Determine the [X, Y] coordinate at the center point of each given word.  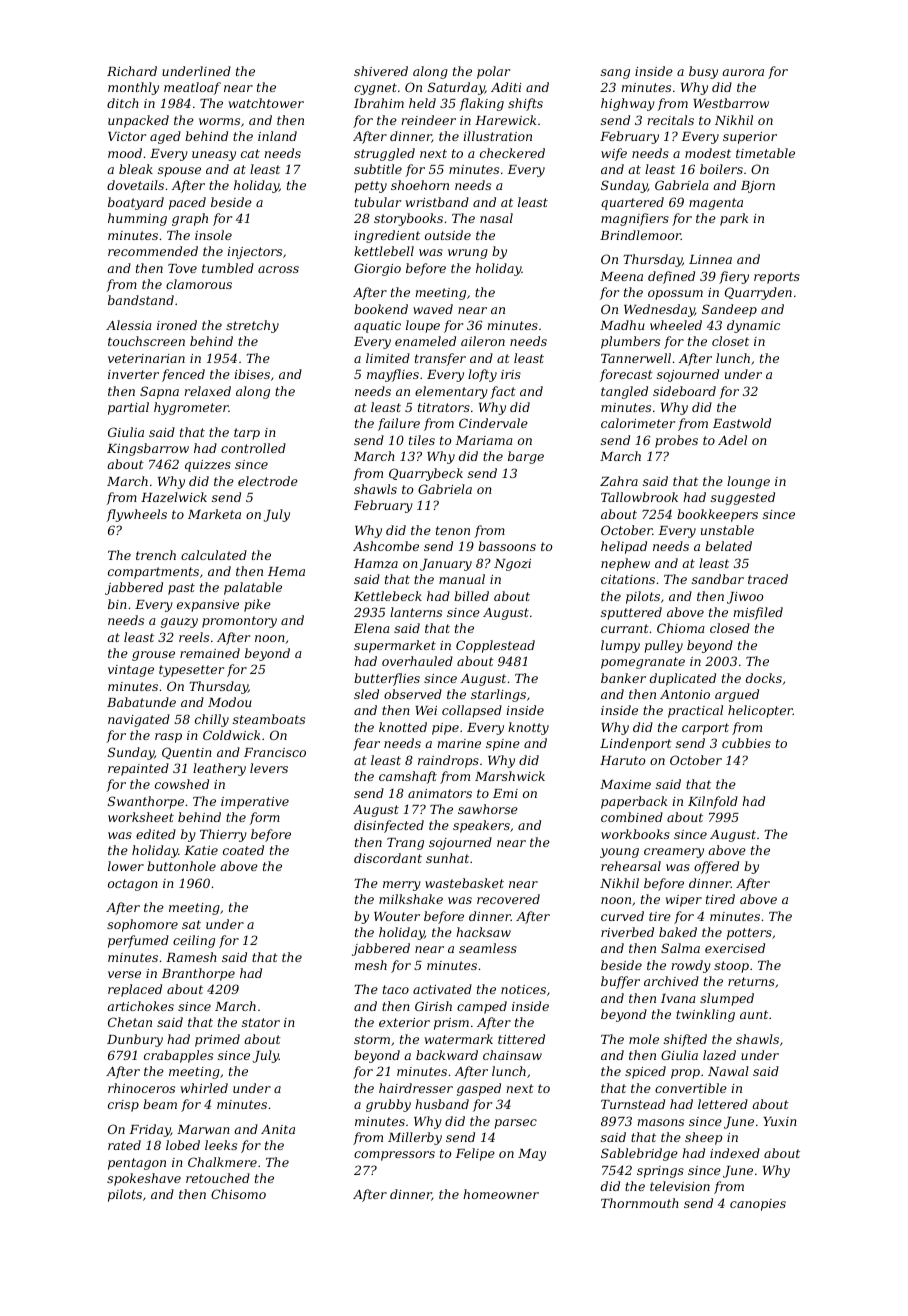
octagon [133, 885]
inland [277, 136]
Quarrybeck [426, 474]
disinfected [389, 826]
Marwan [203, 1129]
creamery [674, 853]
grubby [388, 1105]
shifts [525, 104]
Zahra [619, 481]
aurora [743, 72]
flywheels [136, 515]
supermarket [395, 646]
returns [751, 981]
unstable [727, 530]
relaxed [207, 391]
